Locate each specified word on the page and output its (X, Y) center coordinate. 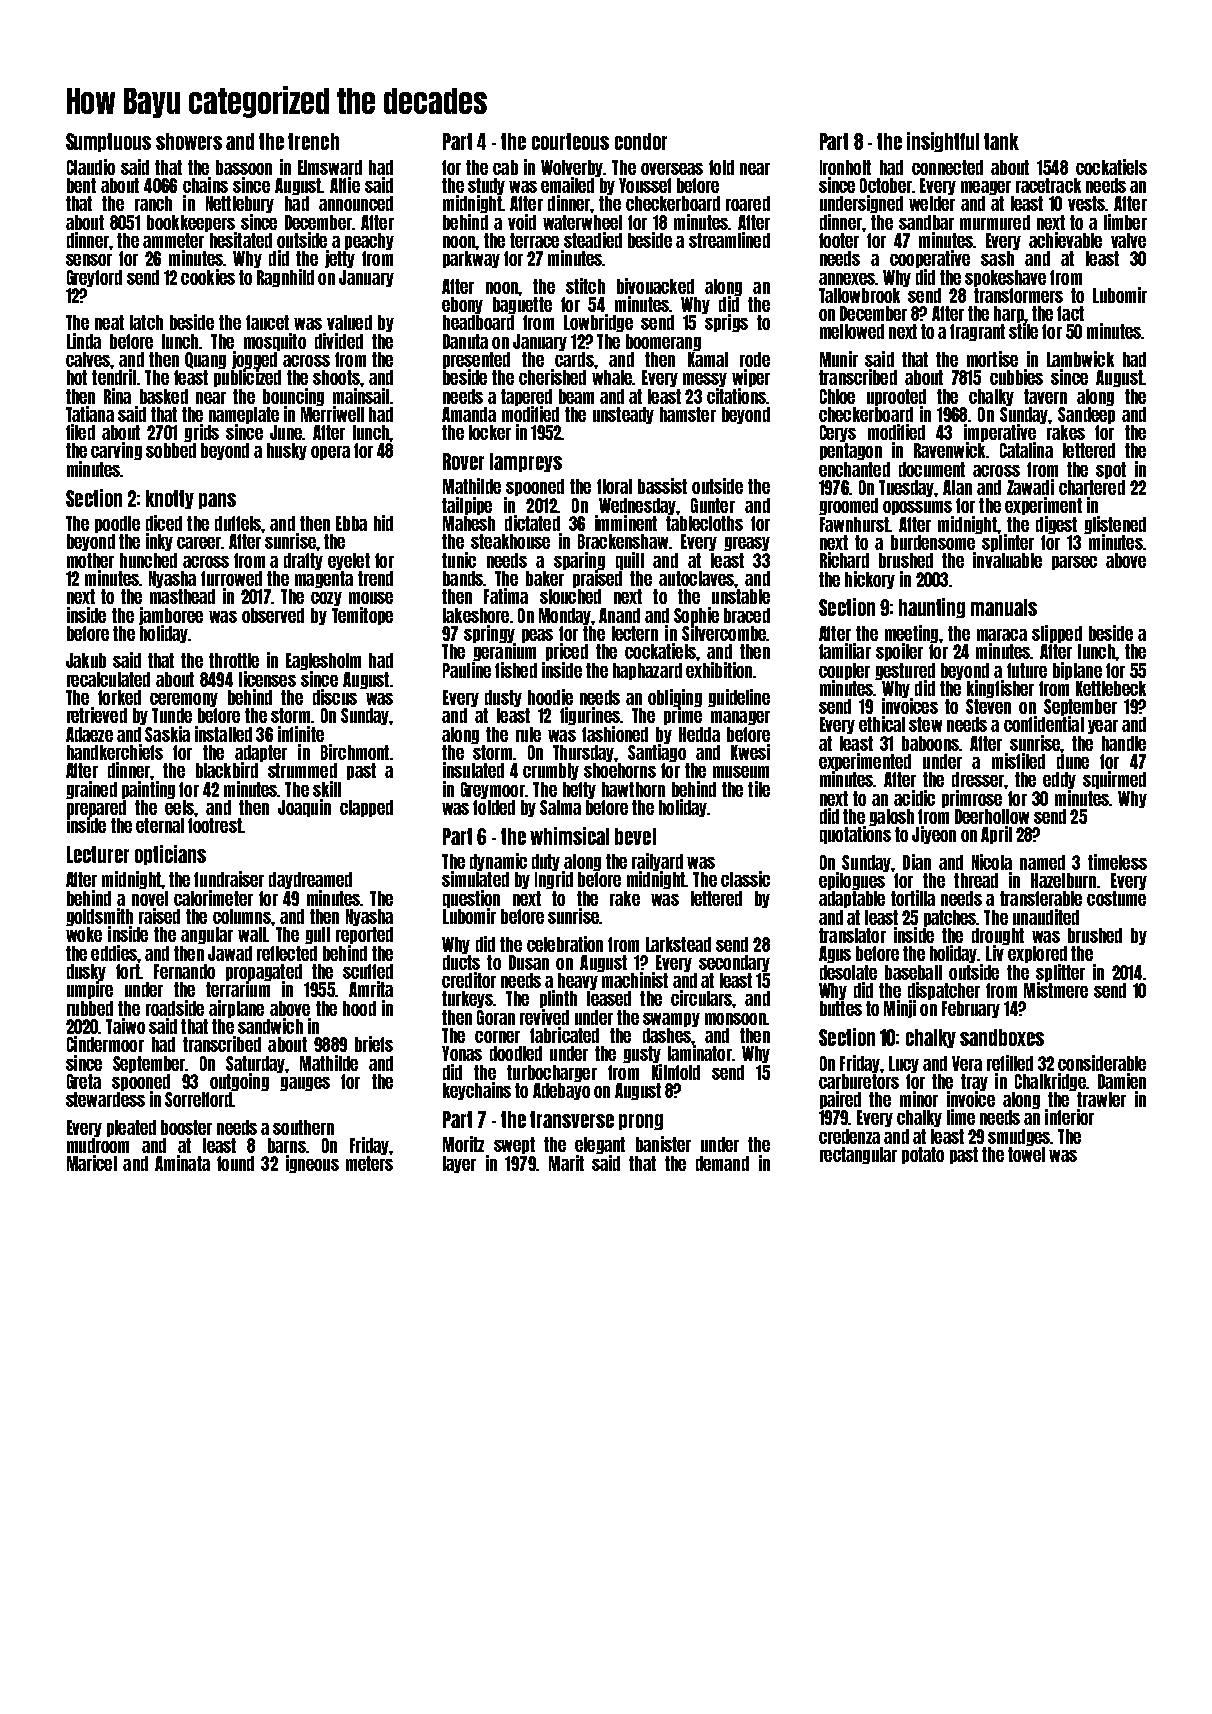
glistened (1115, 525)
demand (722, 1163)
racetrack (1048, 185)
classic (745, 879)
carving (116, 451)
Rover (463, 461)
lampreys (526, 462)
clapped (366, 808)
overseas (672, 169)
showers (189, 141)
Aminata (182, 1163)
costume (1116, 898)
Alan (957, 487)
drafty (303, 561)
